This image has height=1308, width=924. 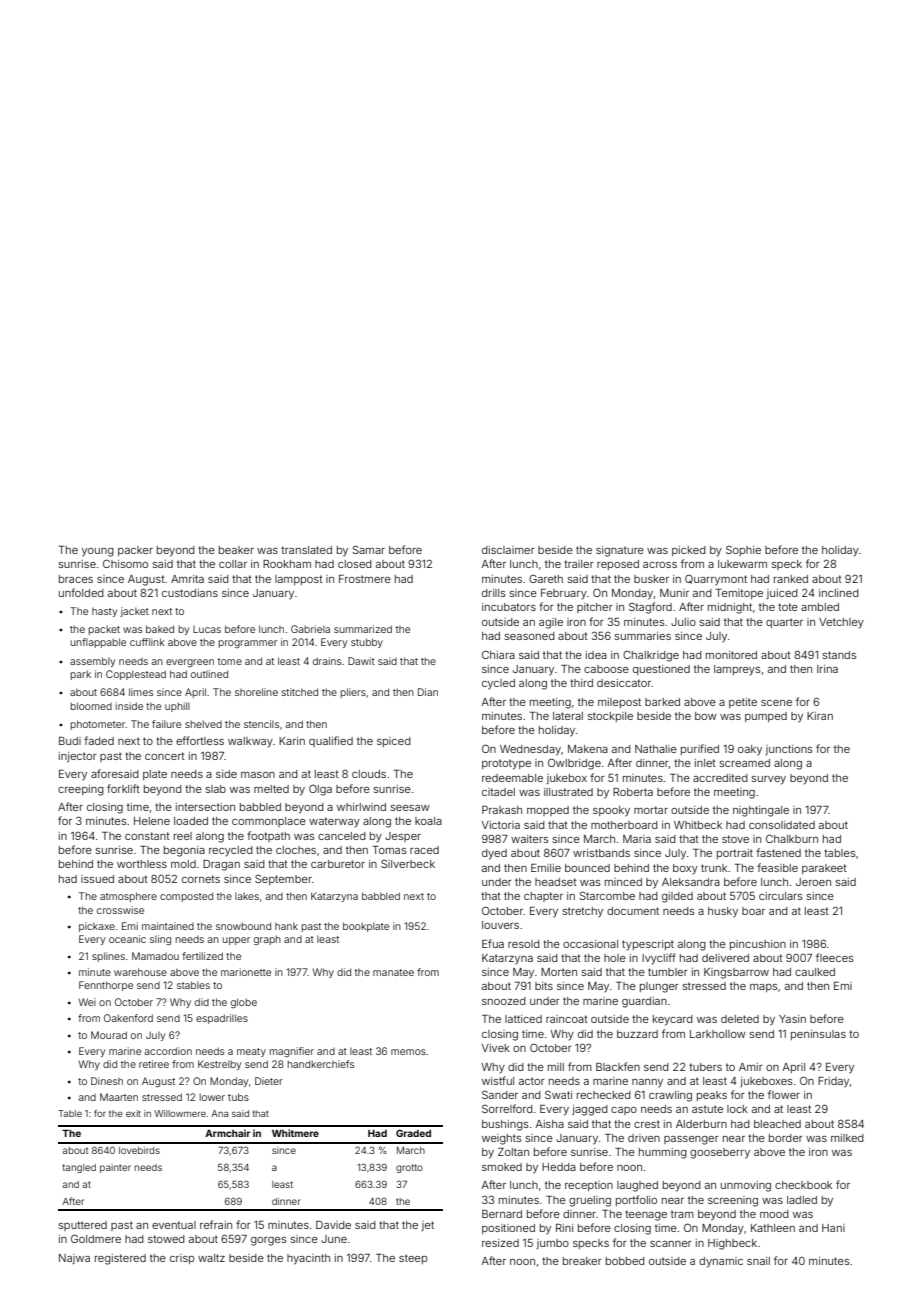 I want to click on packet, so click(x=104, y=630).
